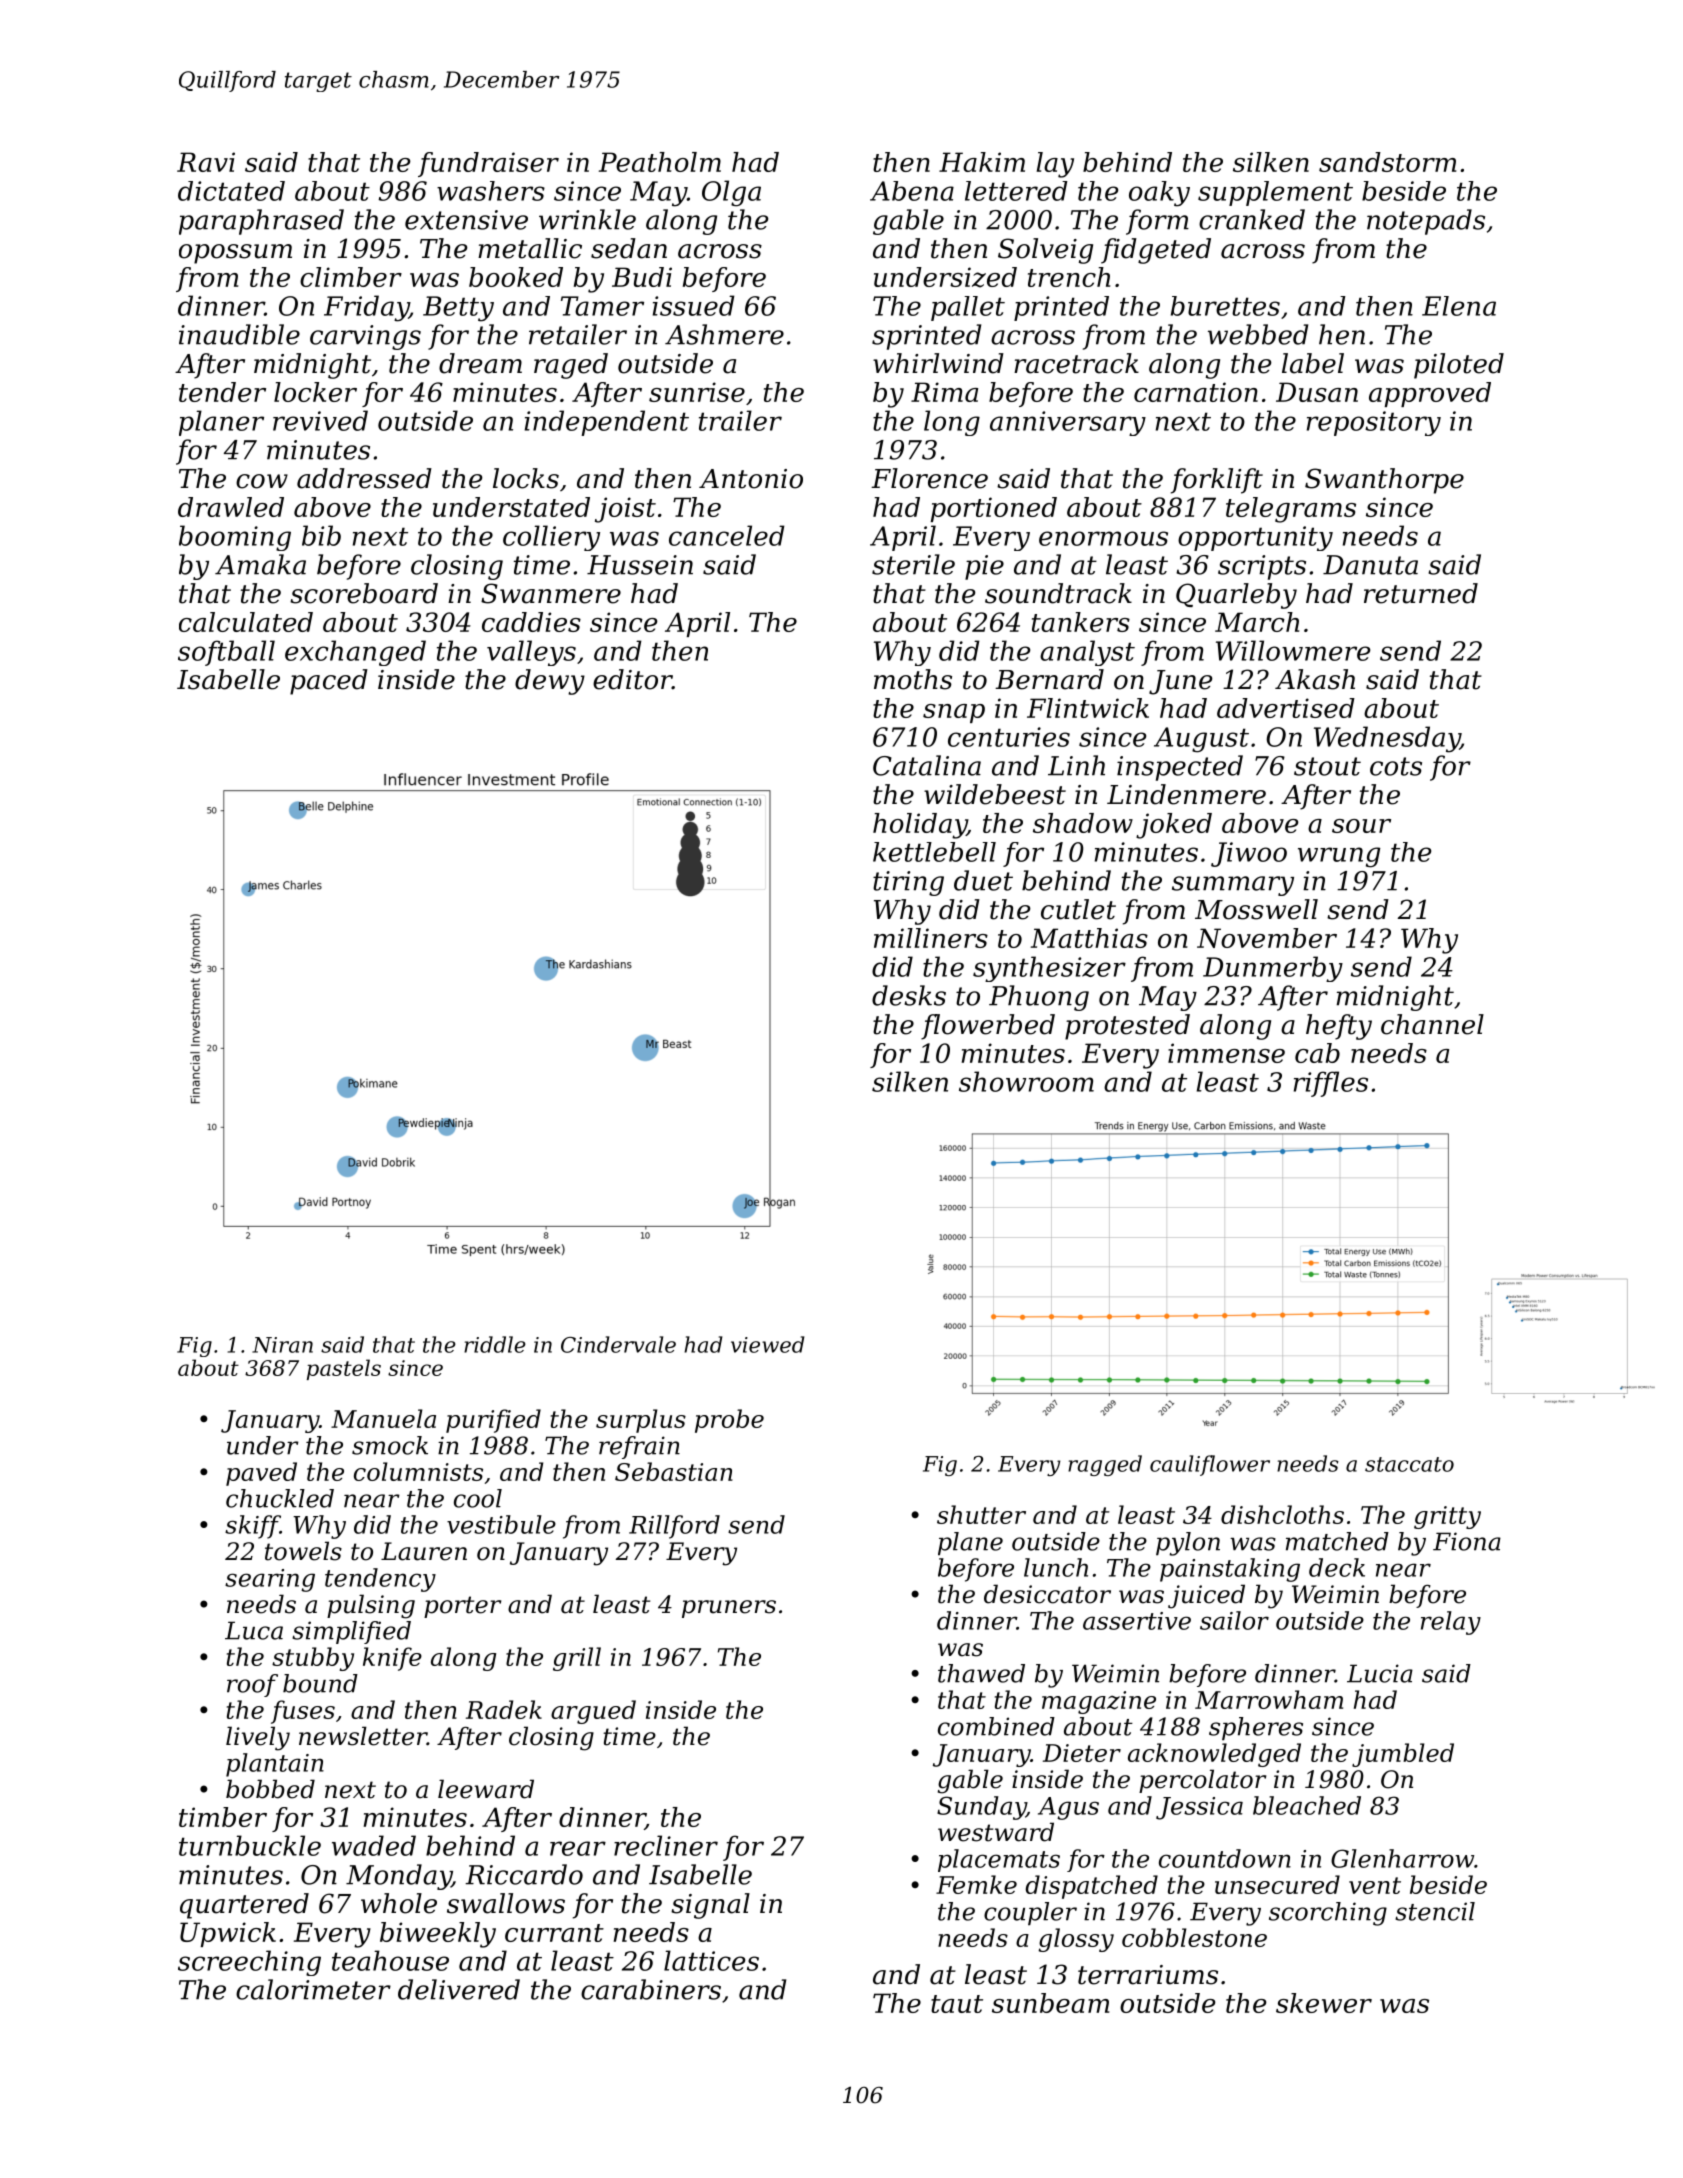 The height and width of the image is (2178, 1683). Describe the element at coordinates (988, 1027) in the image. I see `flowerbed` at that location.
